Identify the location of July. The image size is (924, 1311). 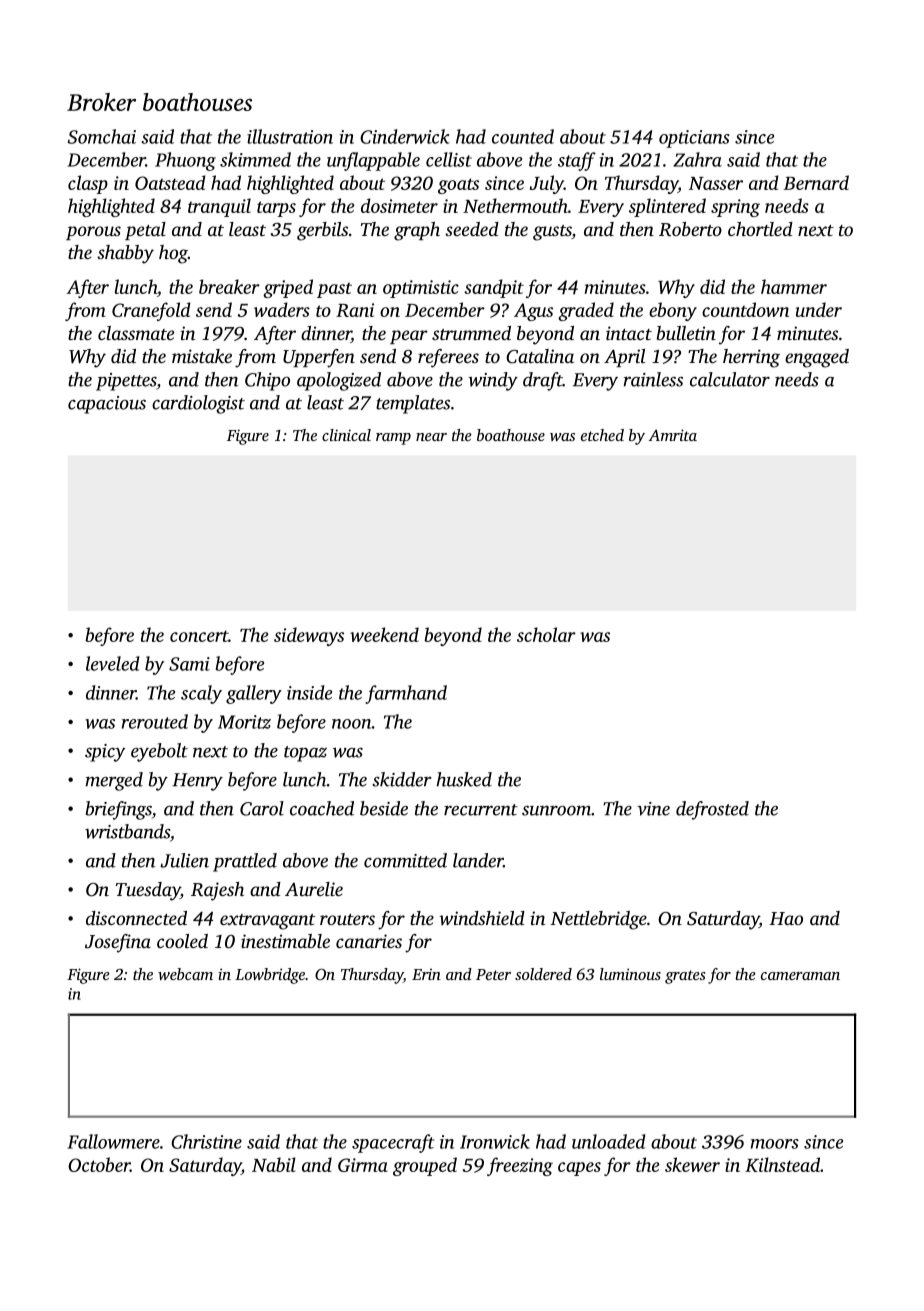
(547, 184).
